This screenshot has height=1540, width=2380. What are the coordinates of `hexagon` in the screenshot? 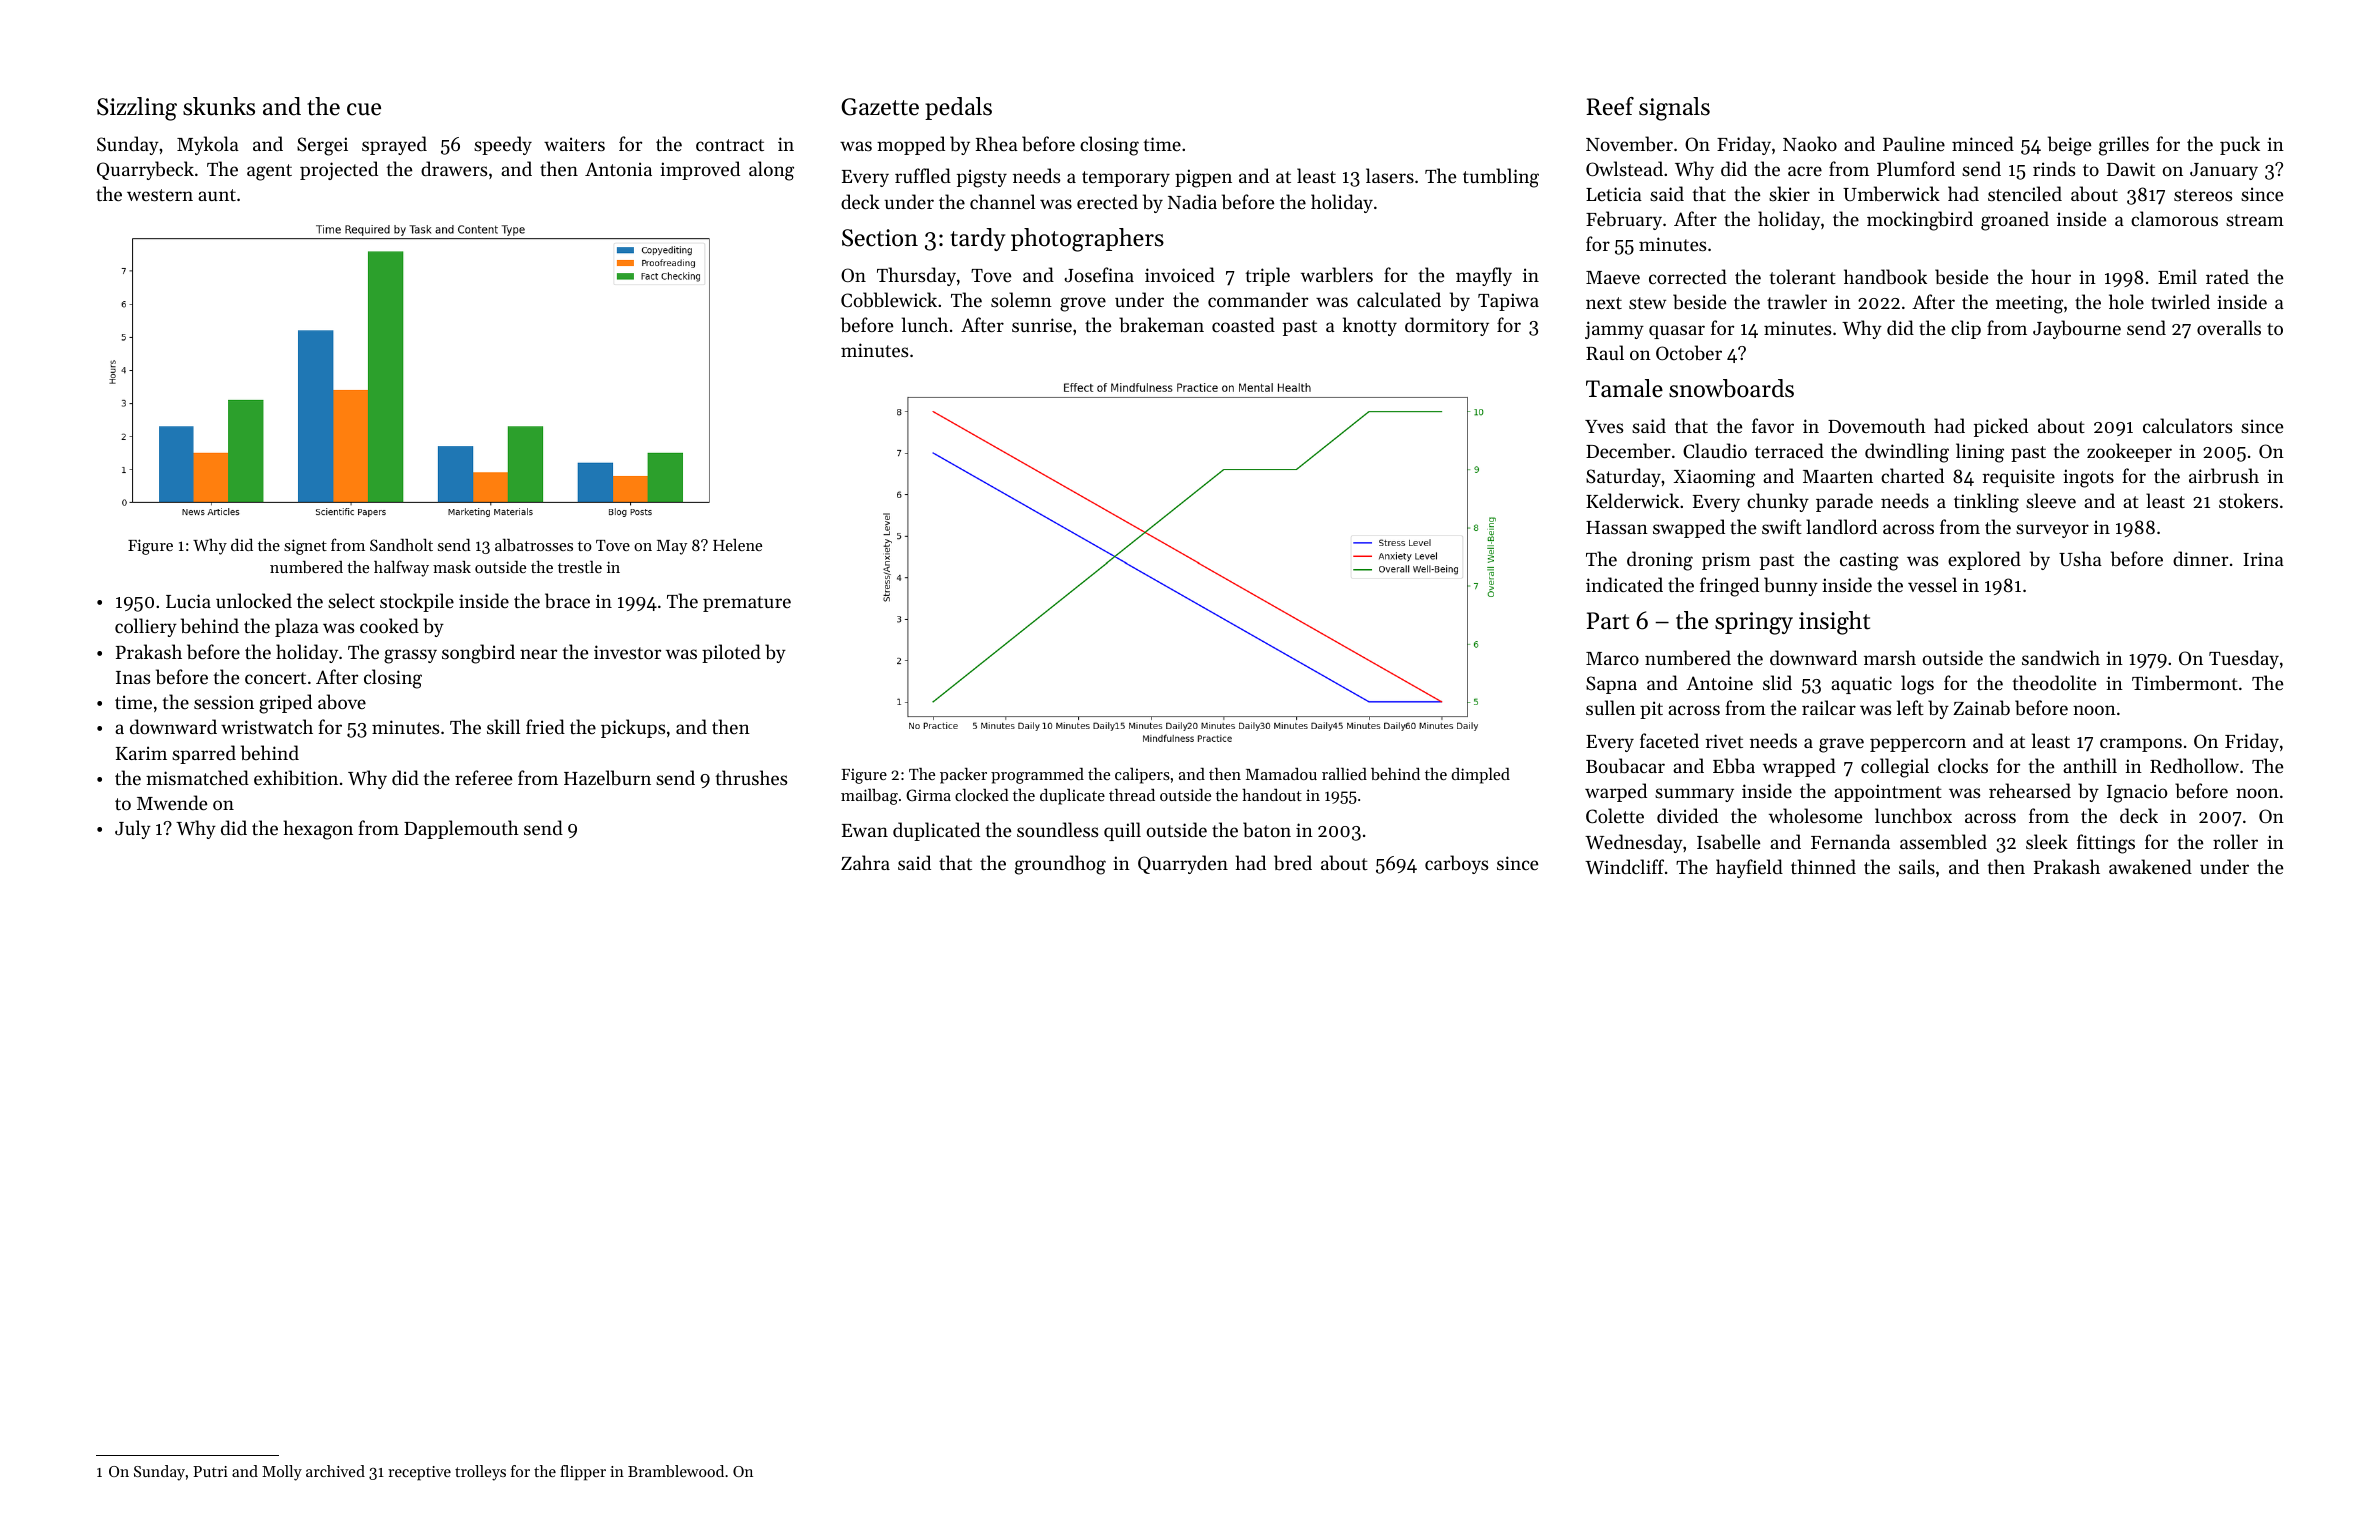 It's located at (318, 830).
